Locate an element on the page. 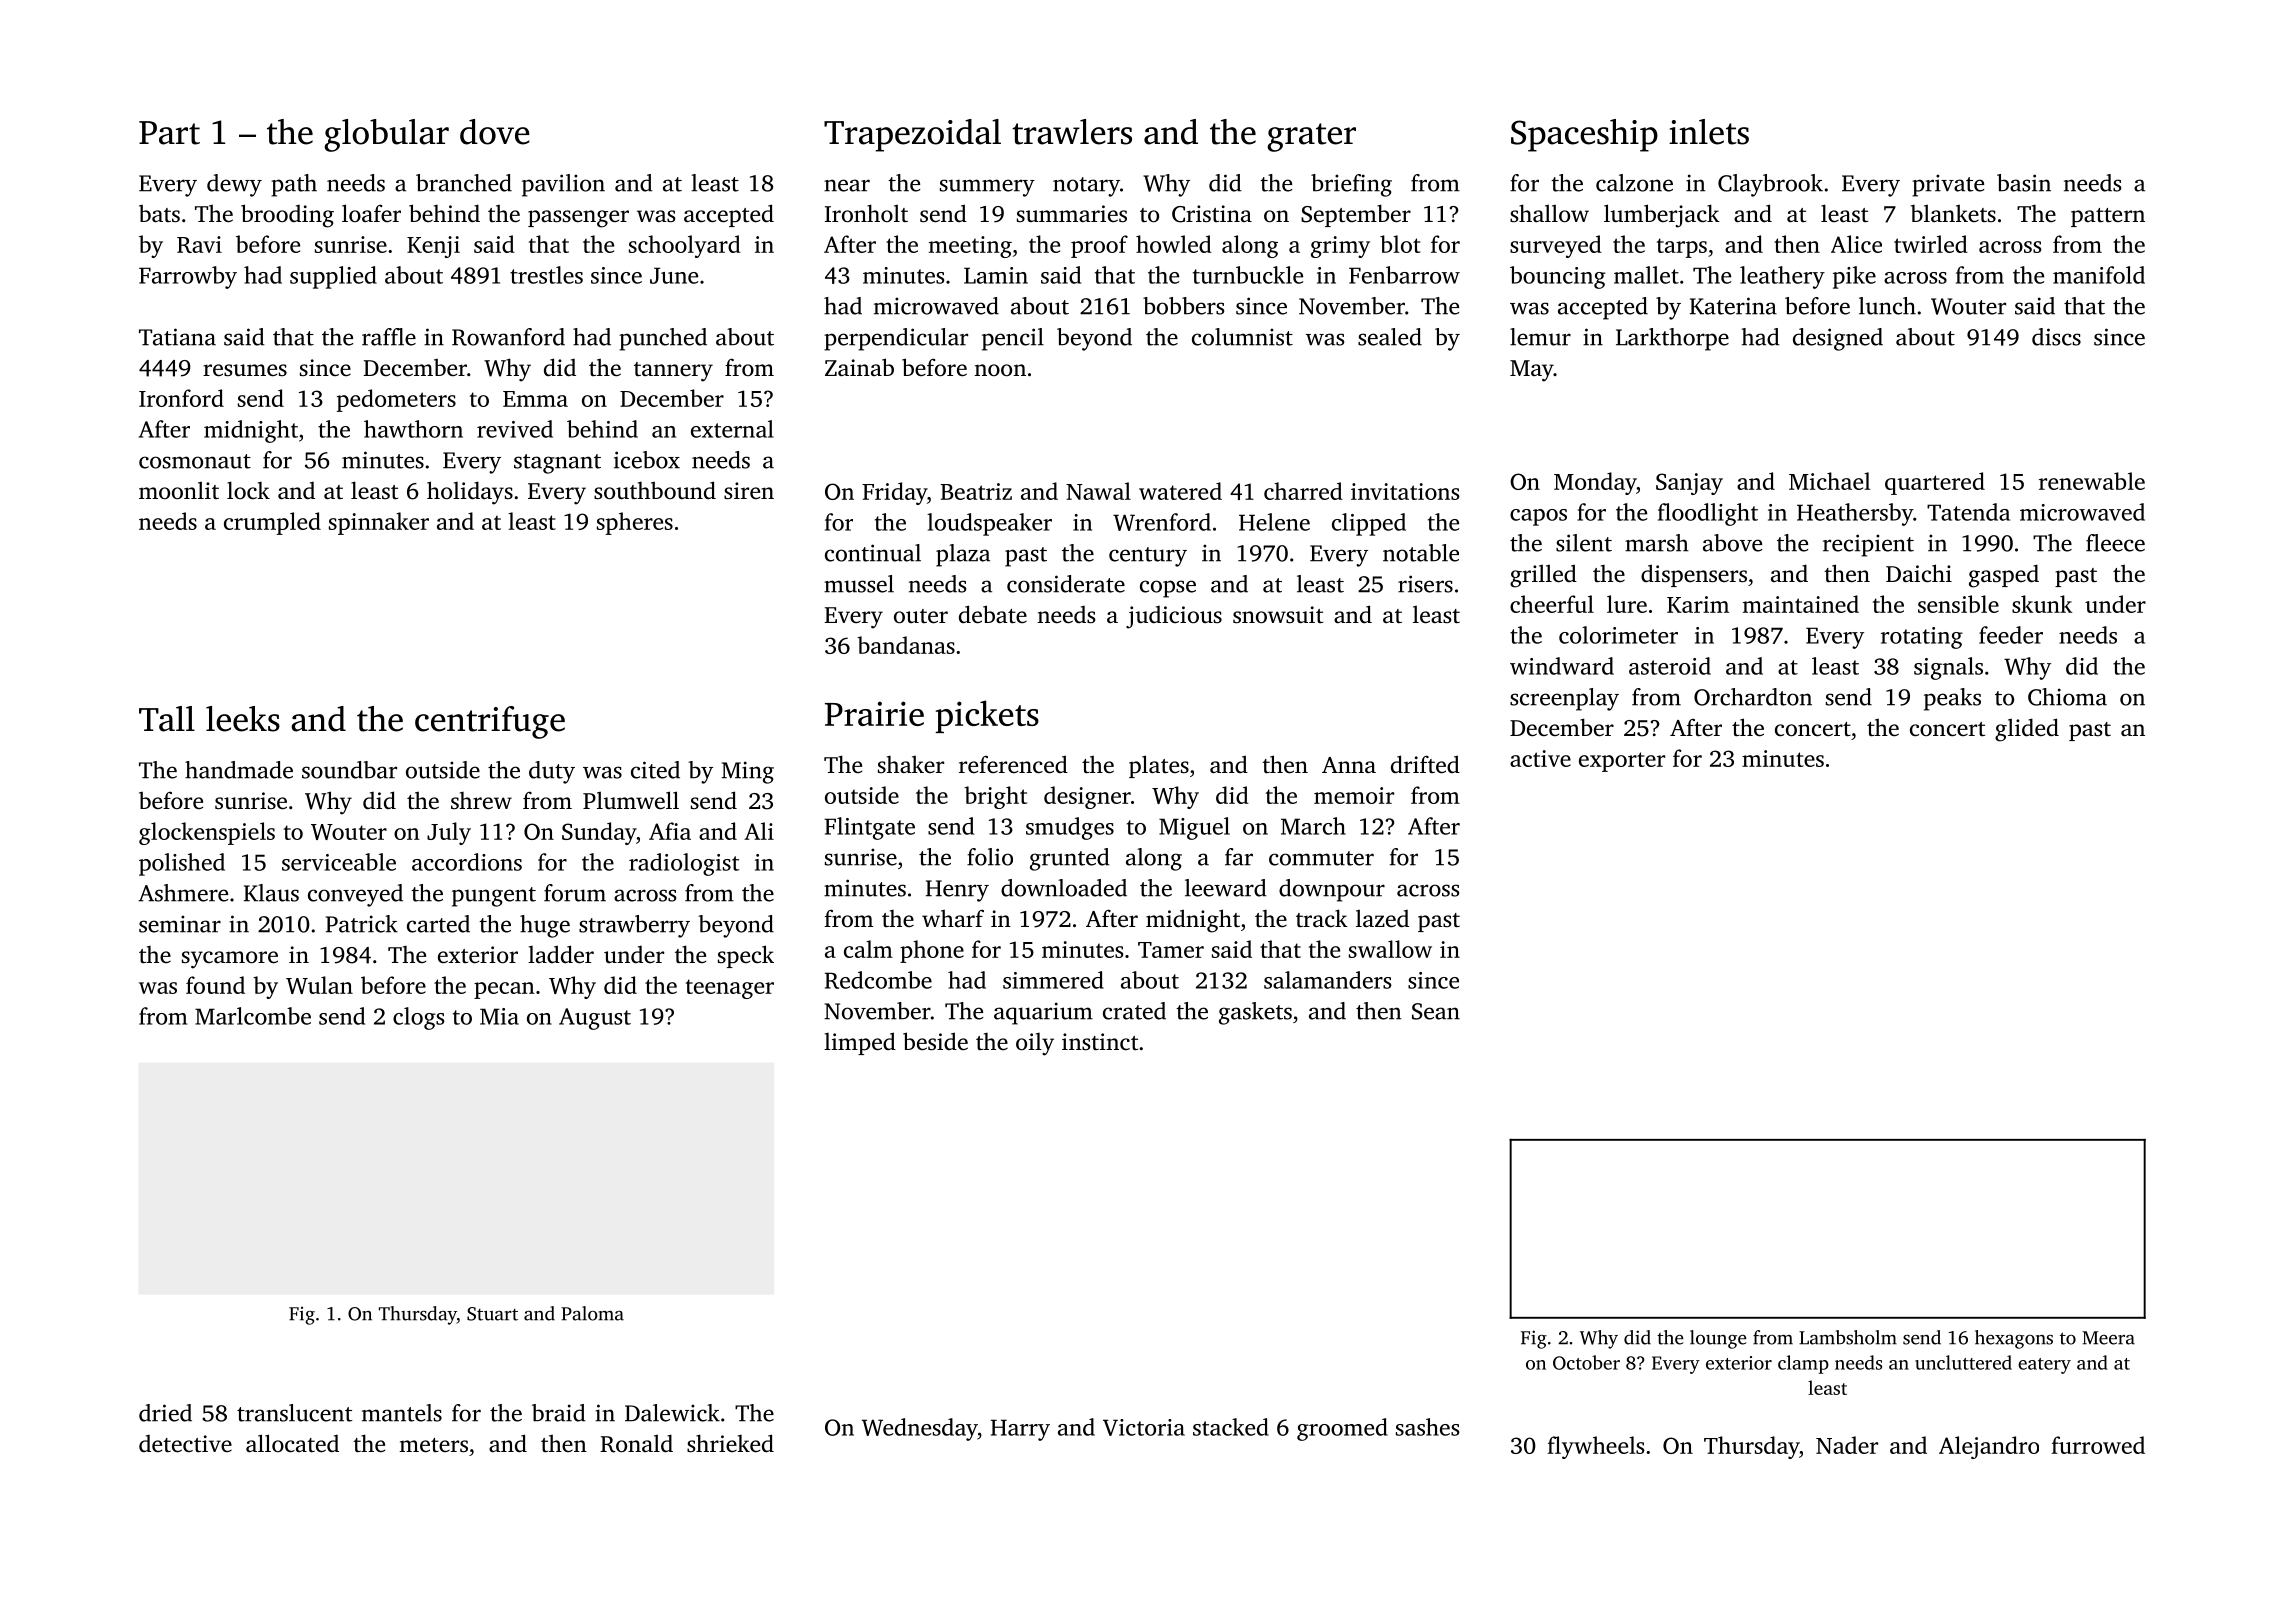 Image resolution: width=2284 pixels, height=1615 pixels. leeks is located at coordinates (243, 719).
